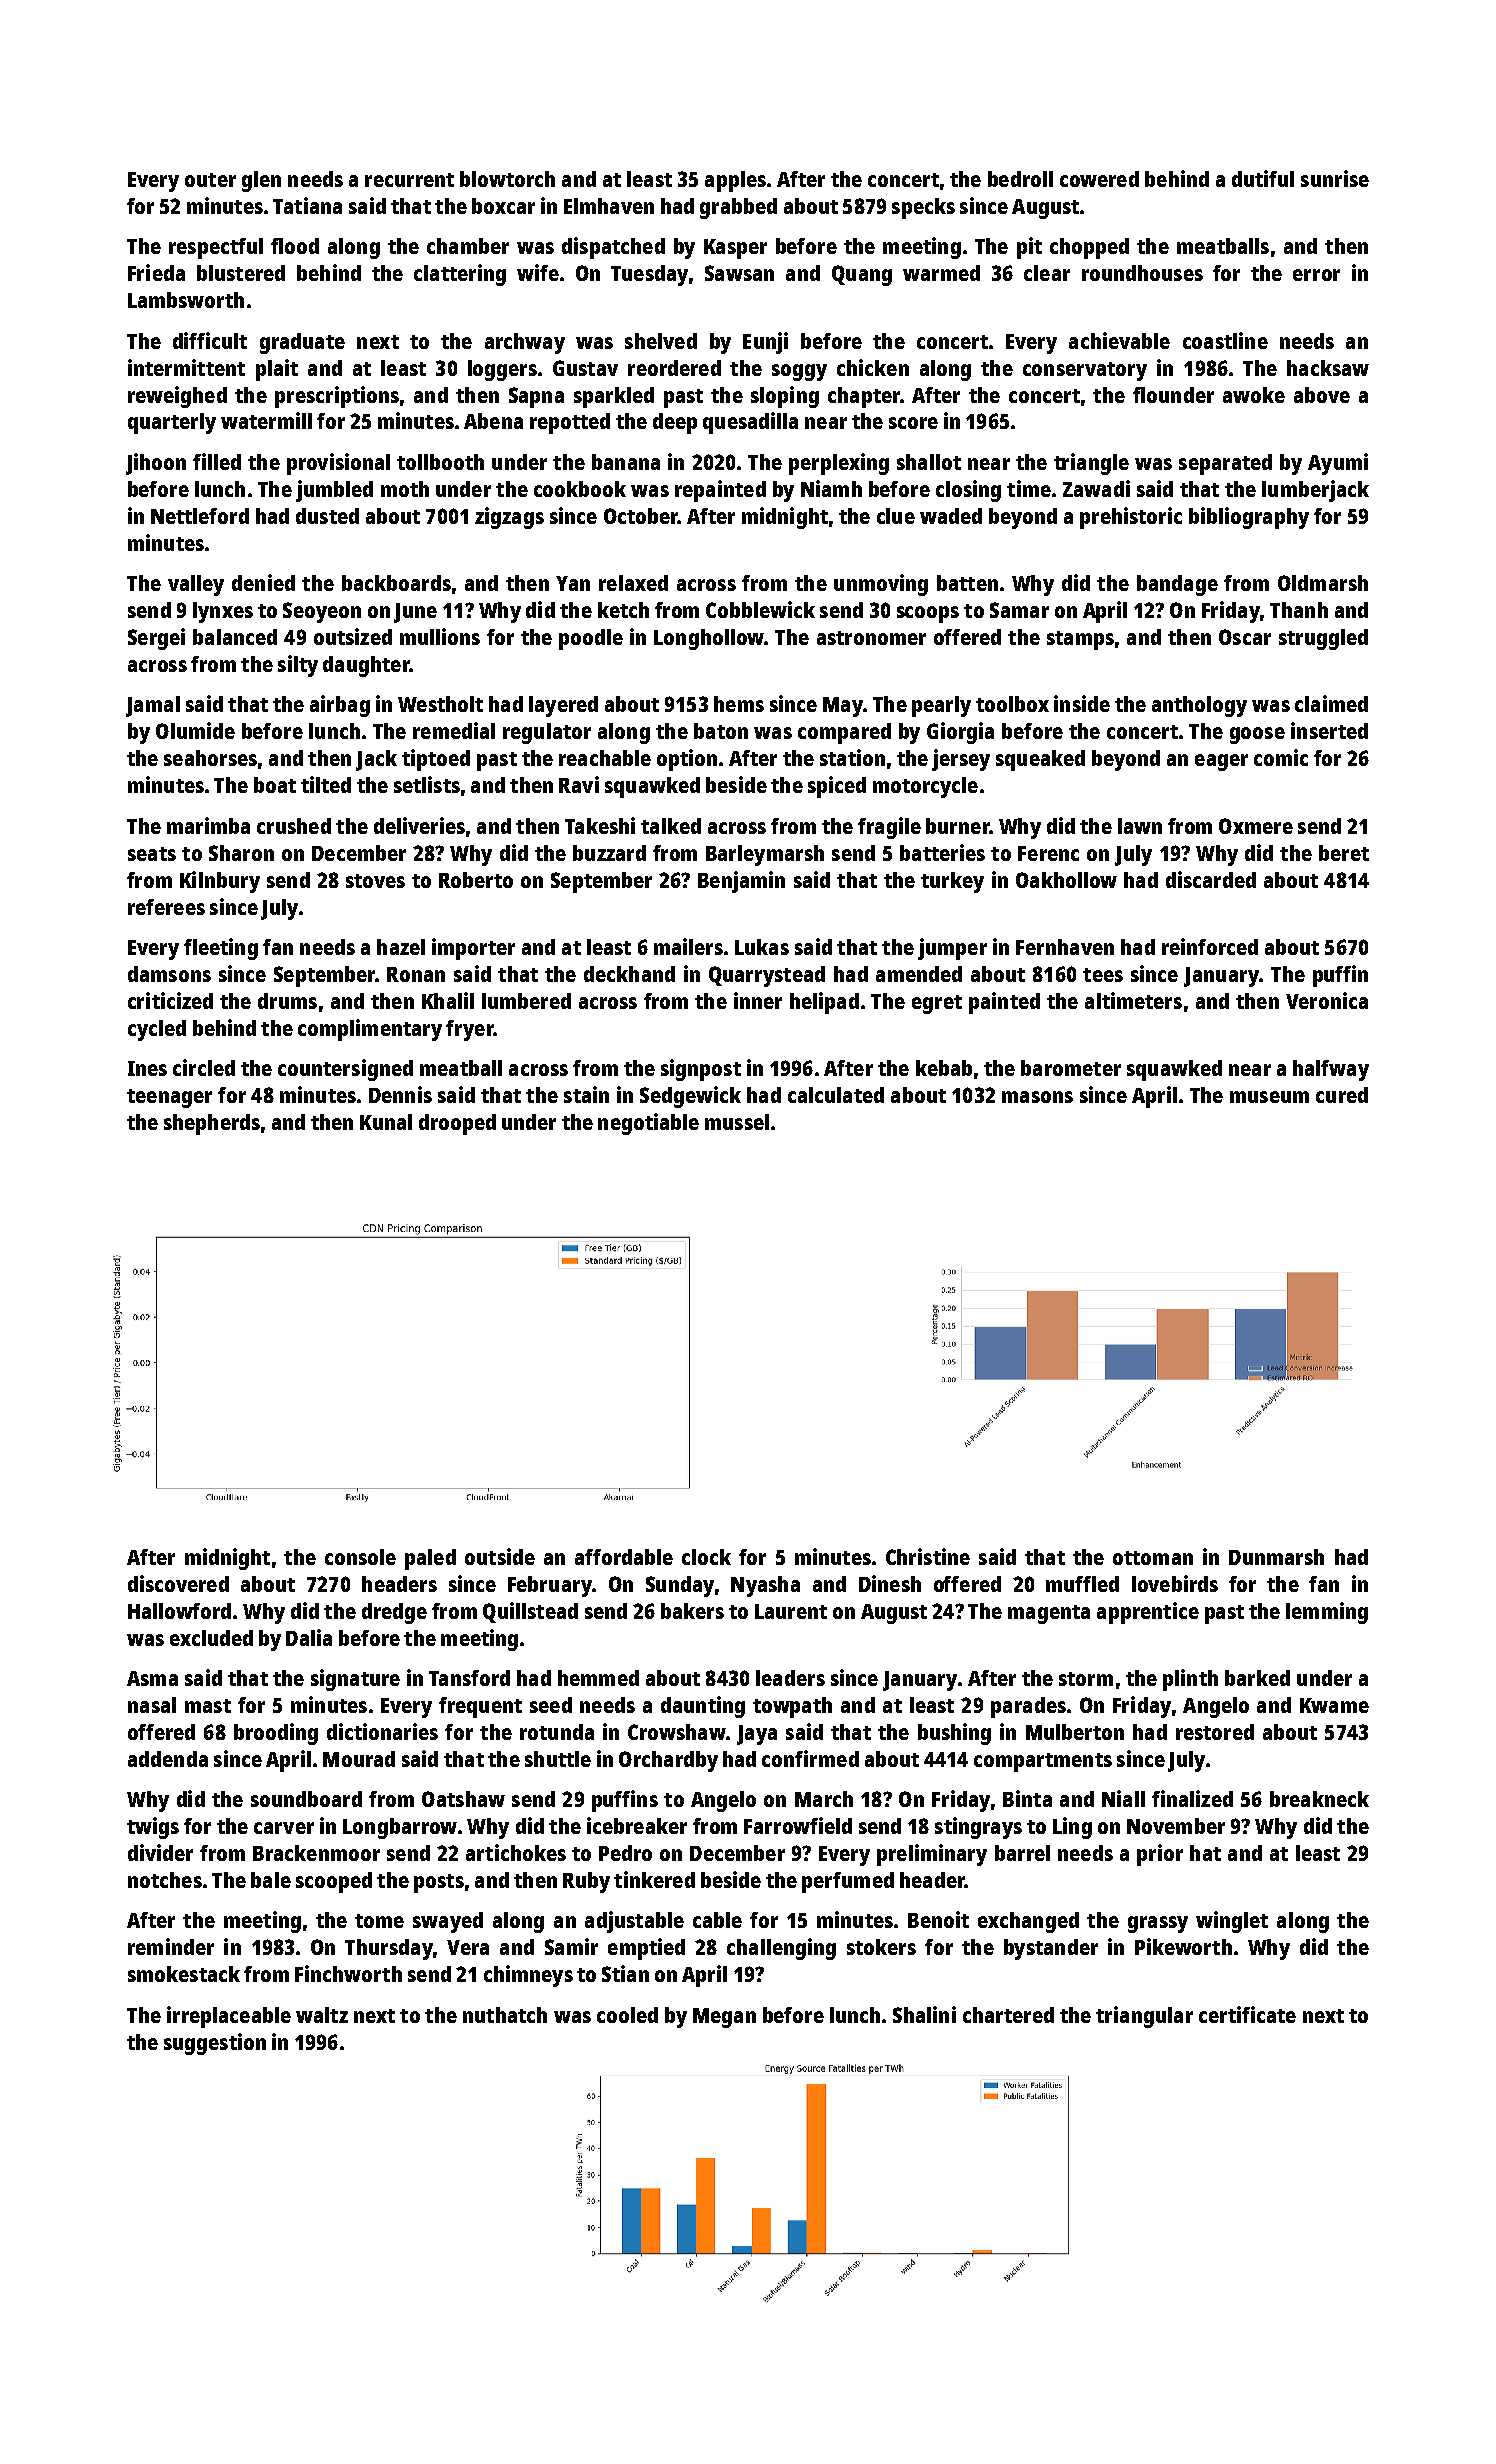 Image resolution: width=1496 pixels, height=2464 pixels. What do you see at coordinates (760, 609) in the screenshot?
I see `Cobblewick` at bounding box center [760, 609].
